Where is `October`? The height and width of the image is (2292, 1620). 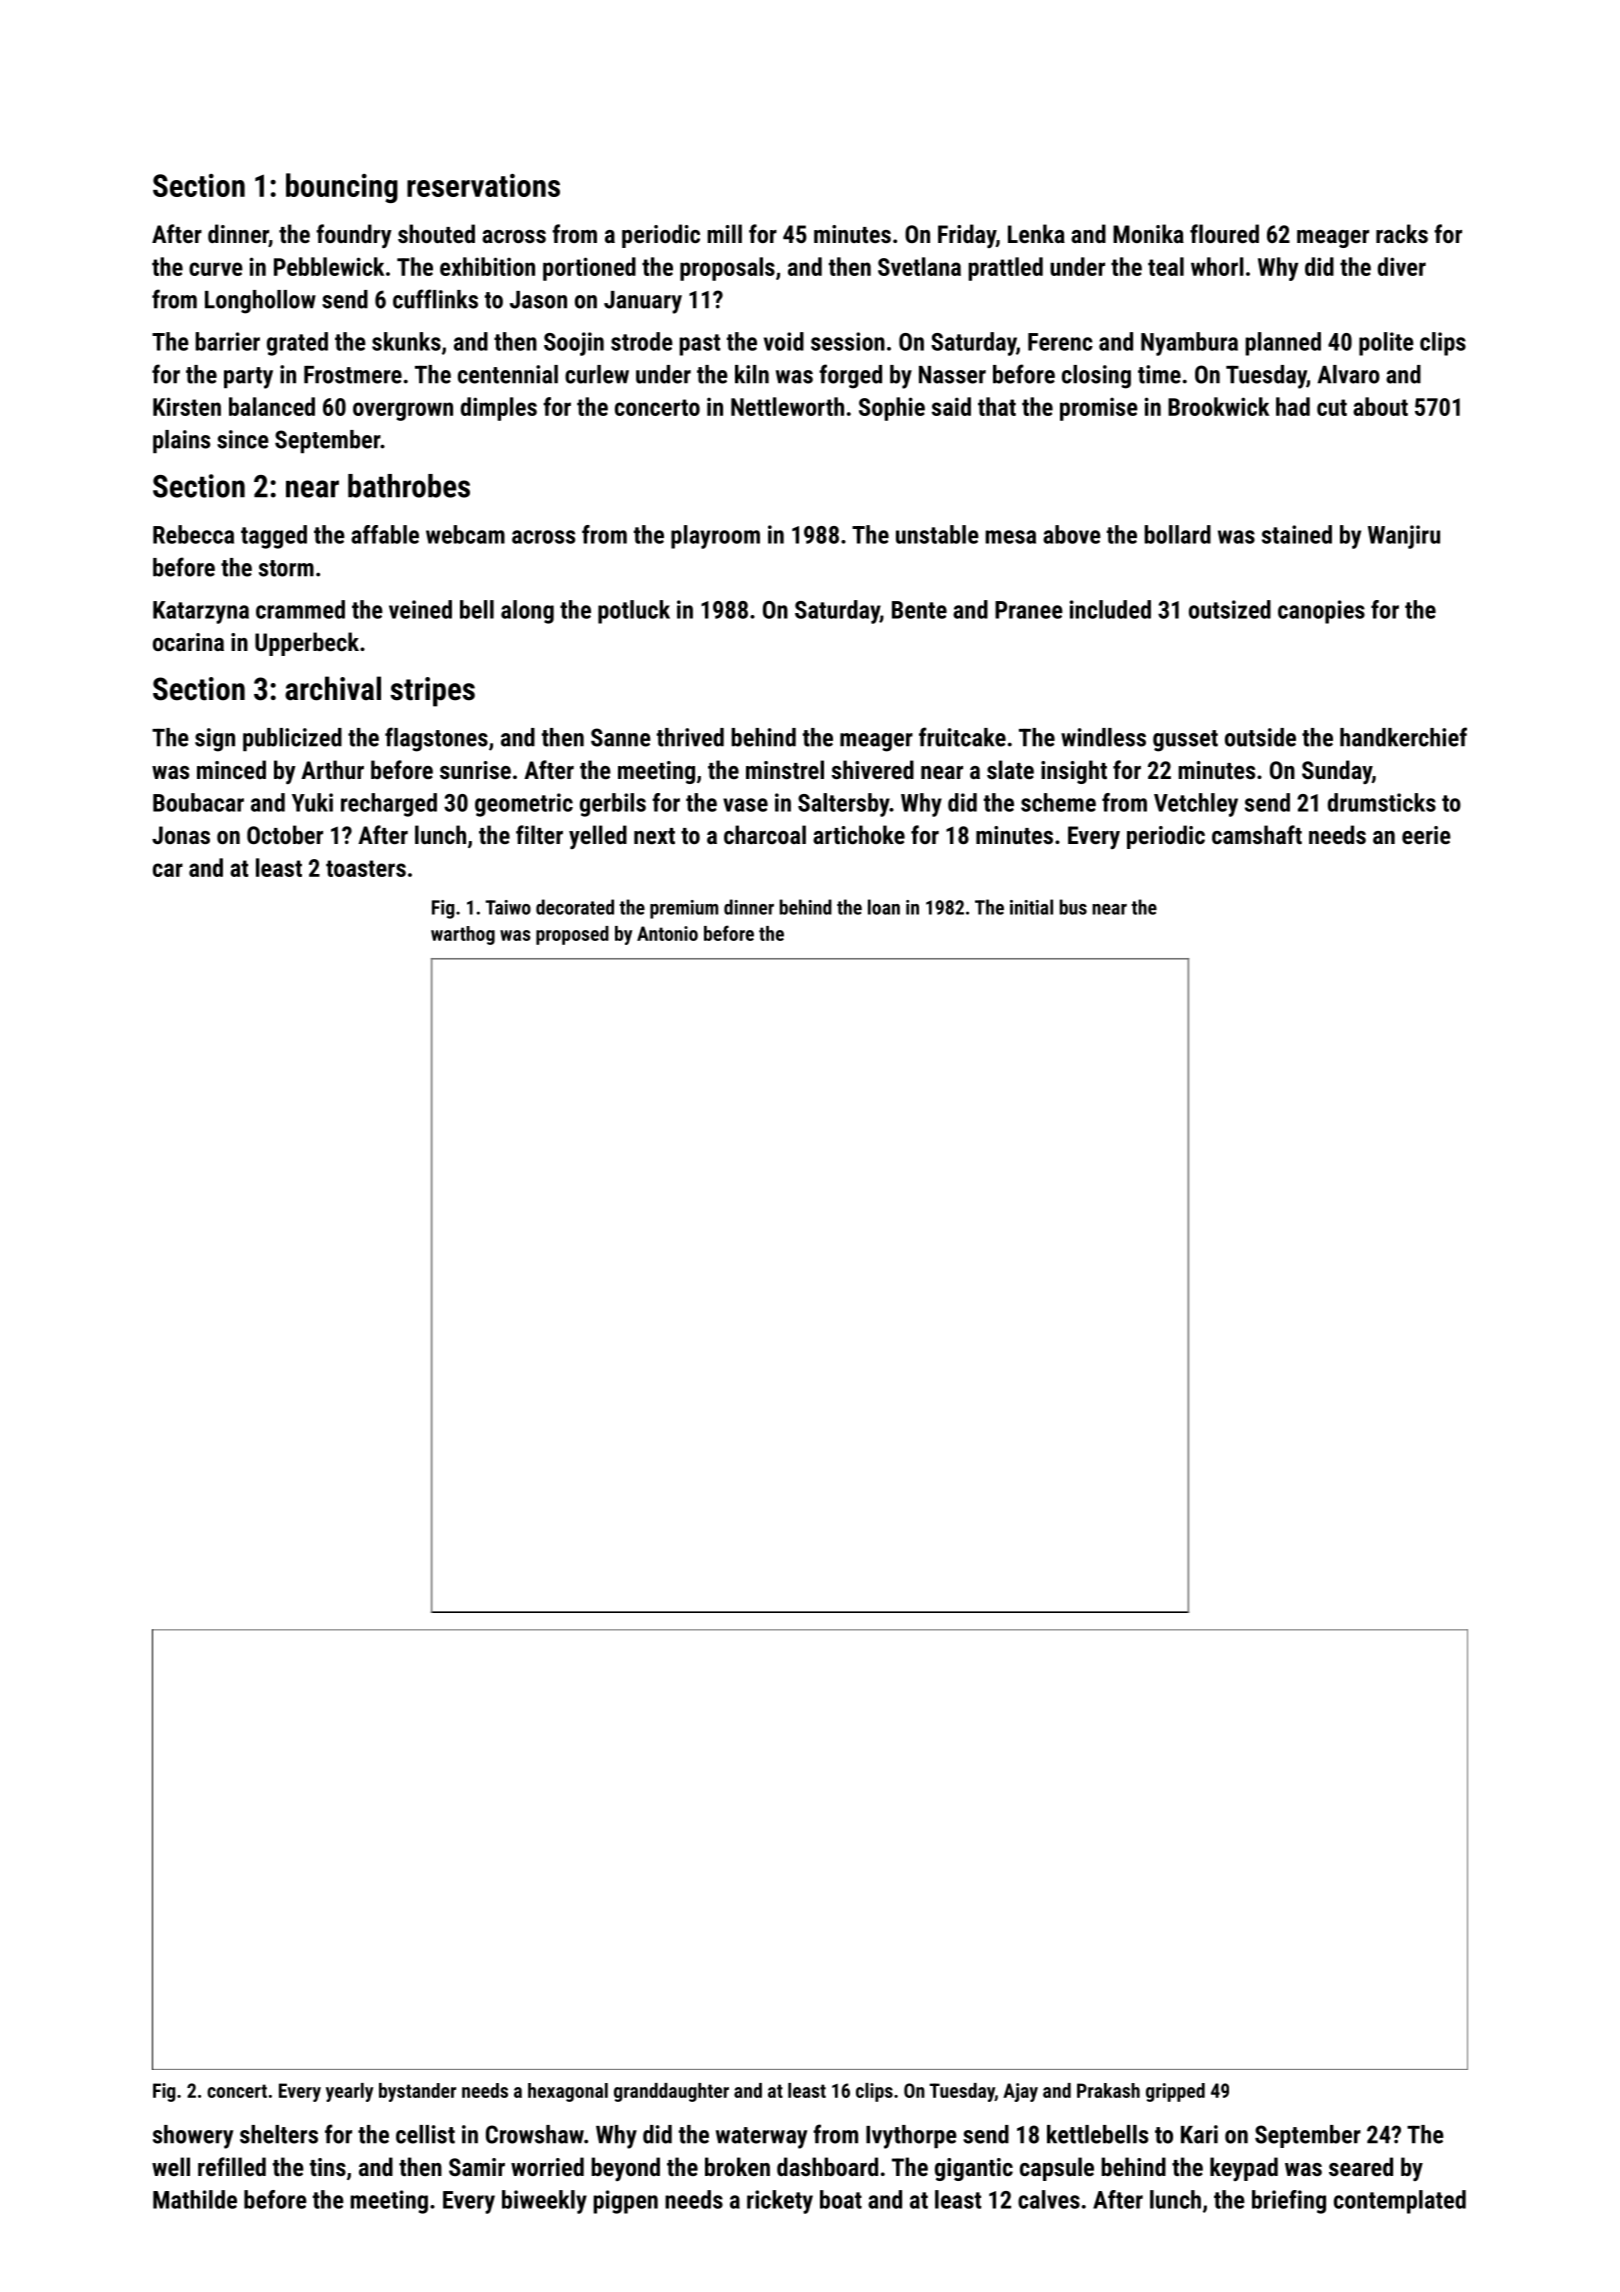 October is located at coordinates (285, 834).
